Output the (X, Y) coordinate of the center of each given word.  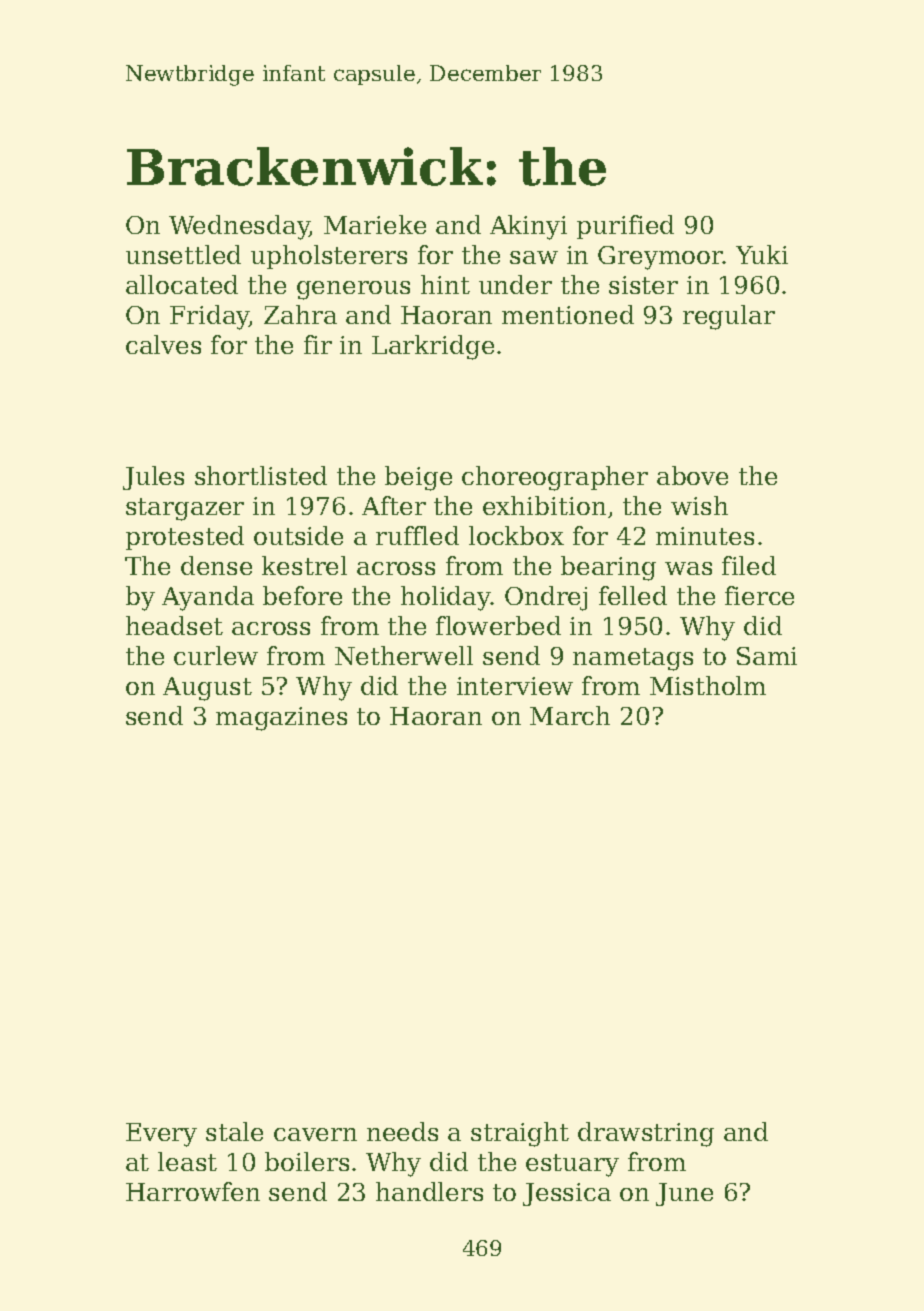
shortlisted (261, 475)
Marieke (375, 224)
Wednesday (239, 227)
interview (515, 686)
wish (699, 505)
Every (161, 1135)
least (187, 1161)
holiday (446, 598)
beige (418, 478)
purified (625, 227)
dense (216, 565)
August (207, 689)
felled (633, 595)
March (570, 715)
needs (402, 1131)
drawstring (646, 1134)
